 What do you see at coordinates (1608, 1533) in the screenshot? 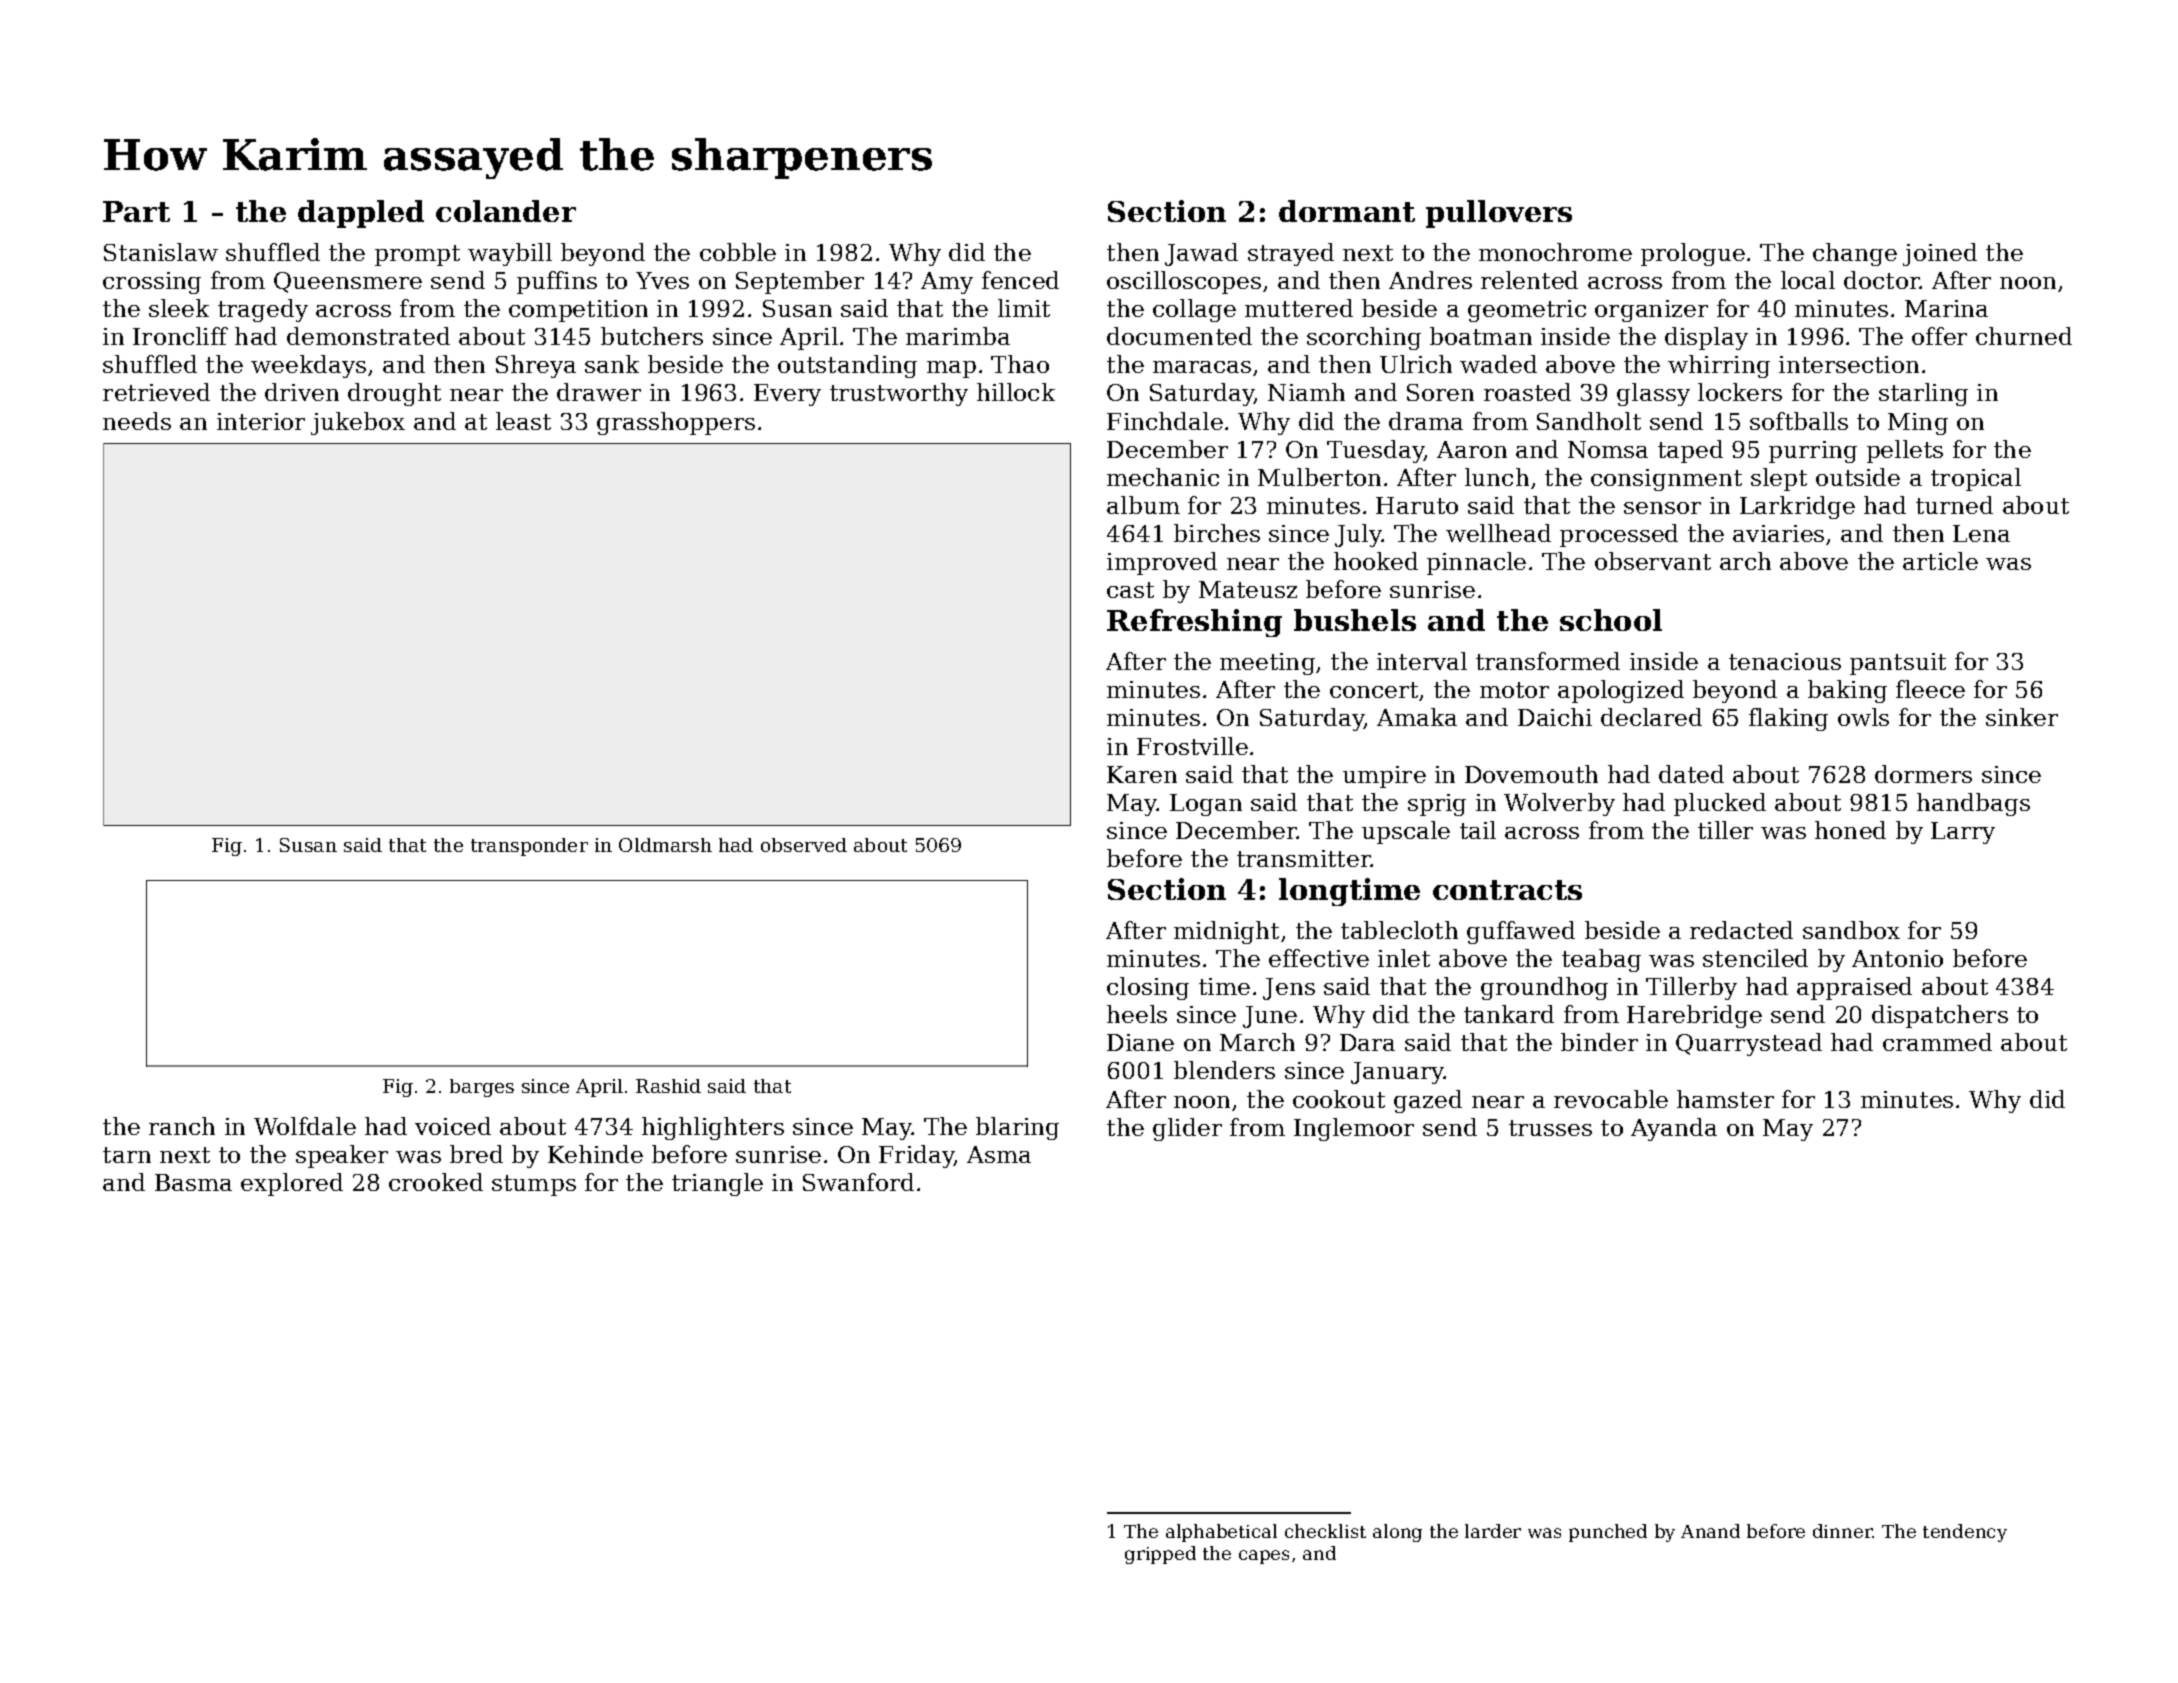
I see `punched` at bounding box center [1608, 1533].
